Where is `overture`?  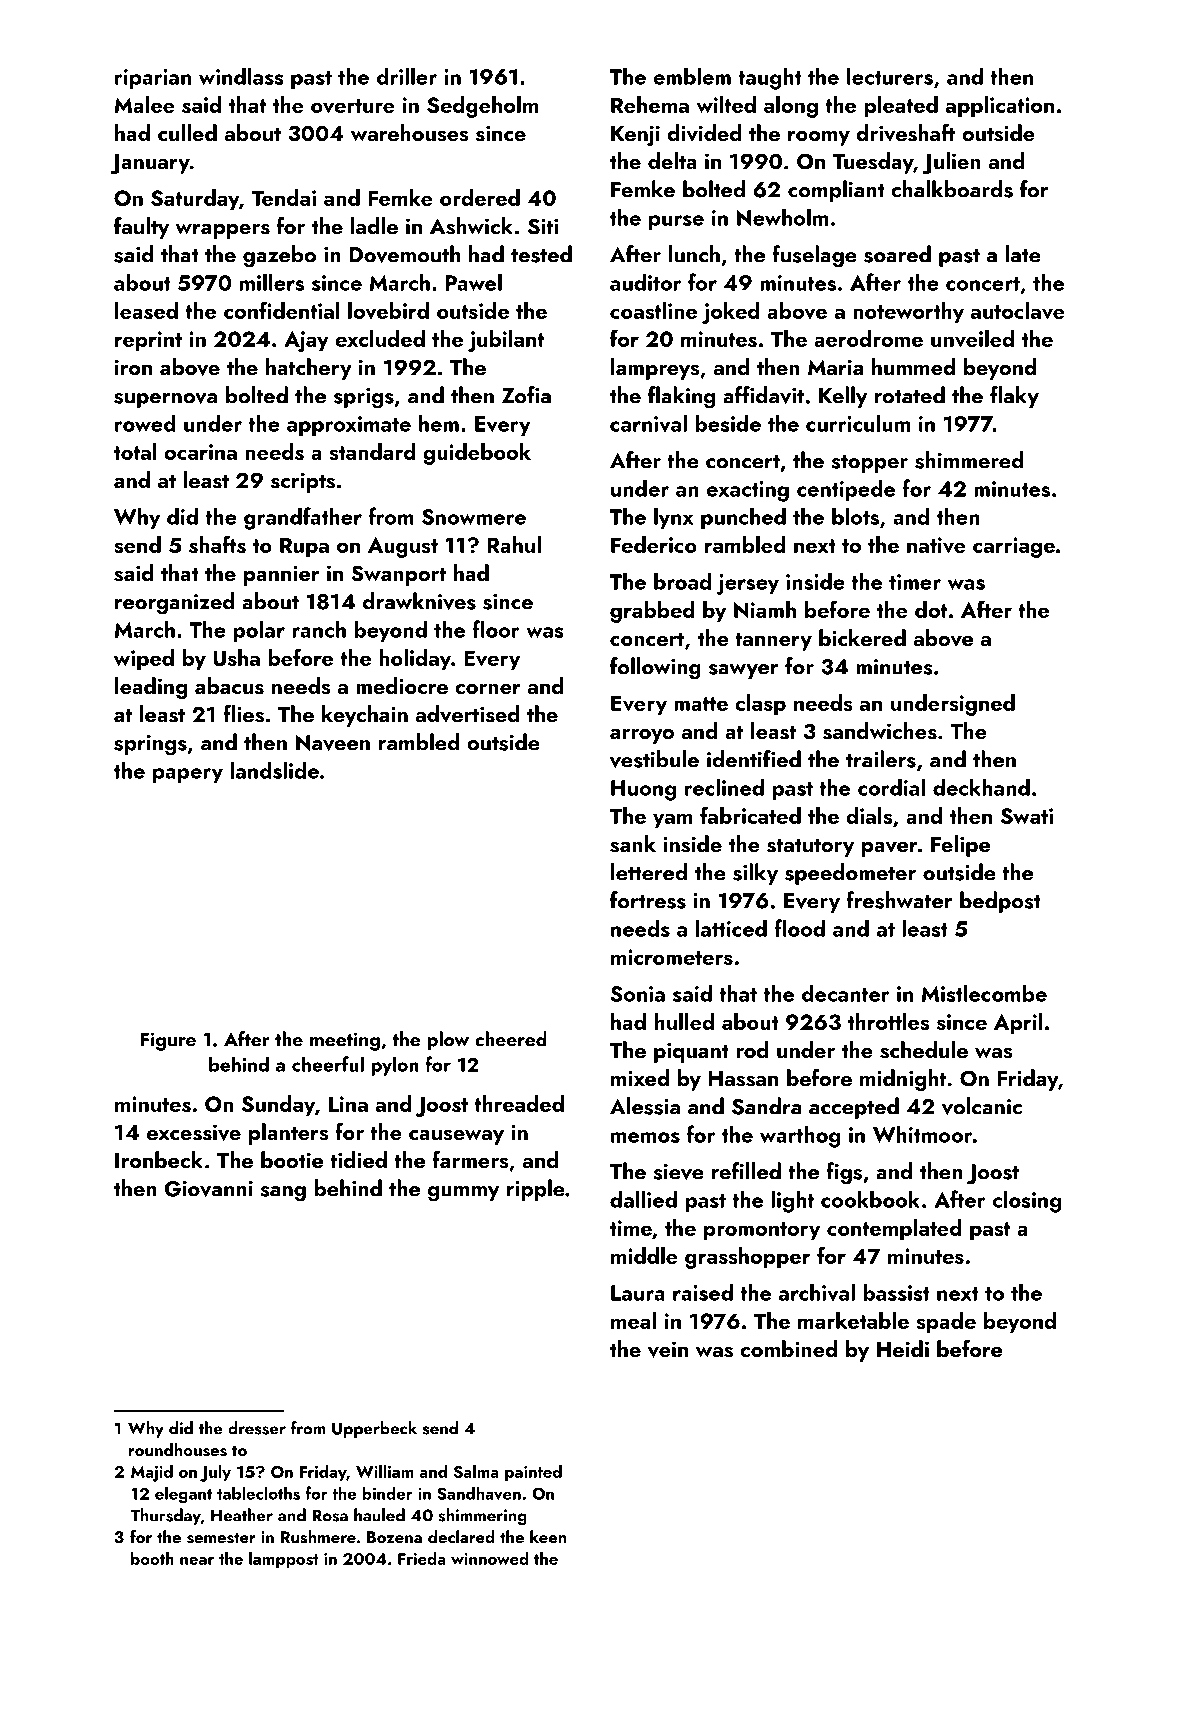
overture is located at coordinates (353, 106).
